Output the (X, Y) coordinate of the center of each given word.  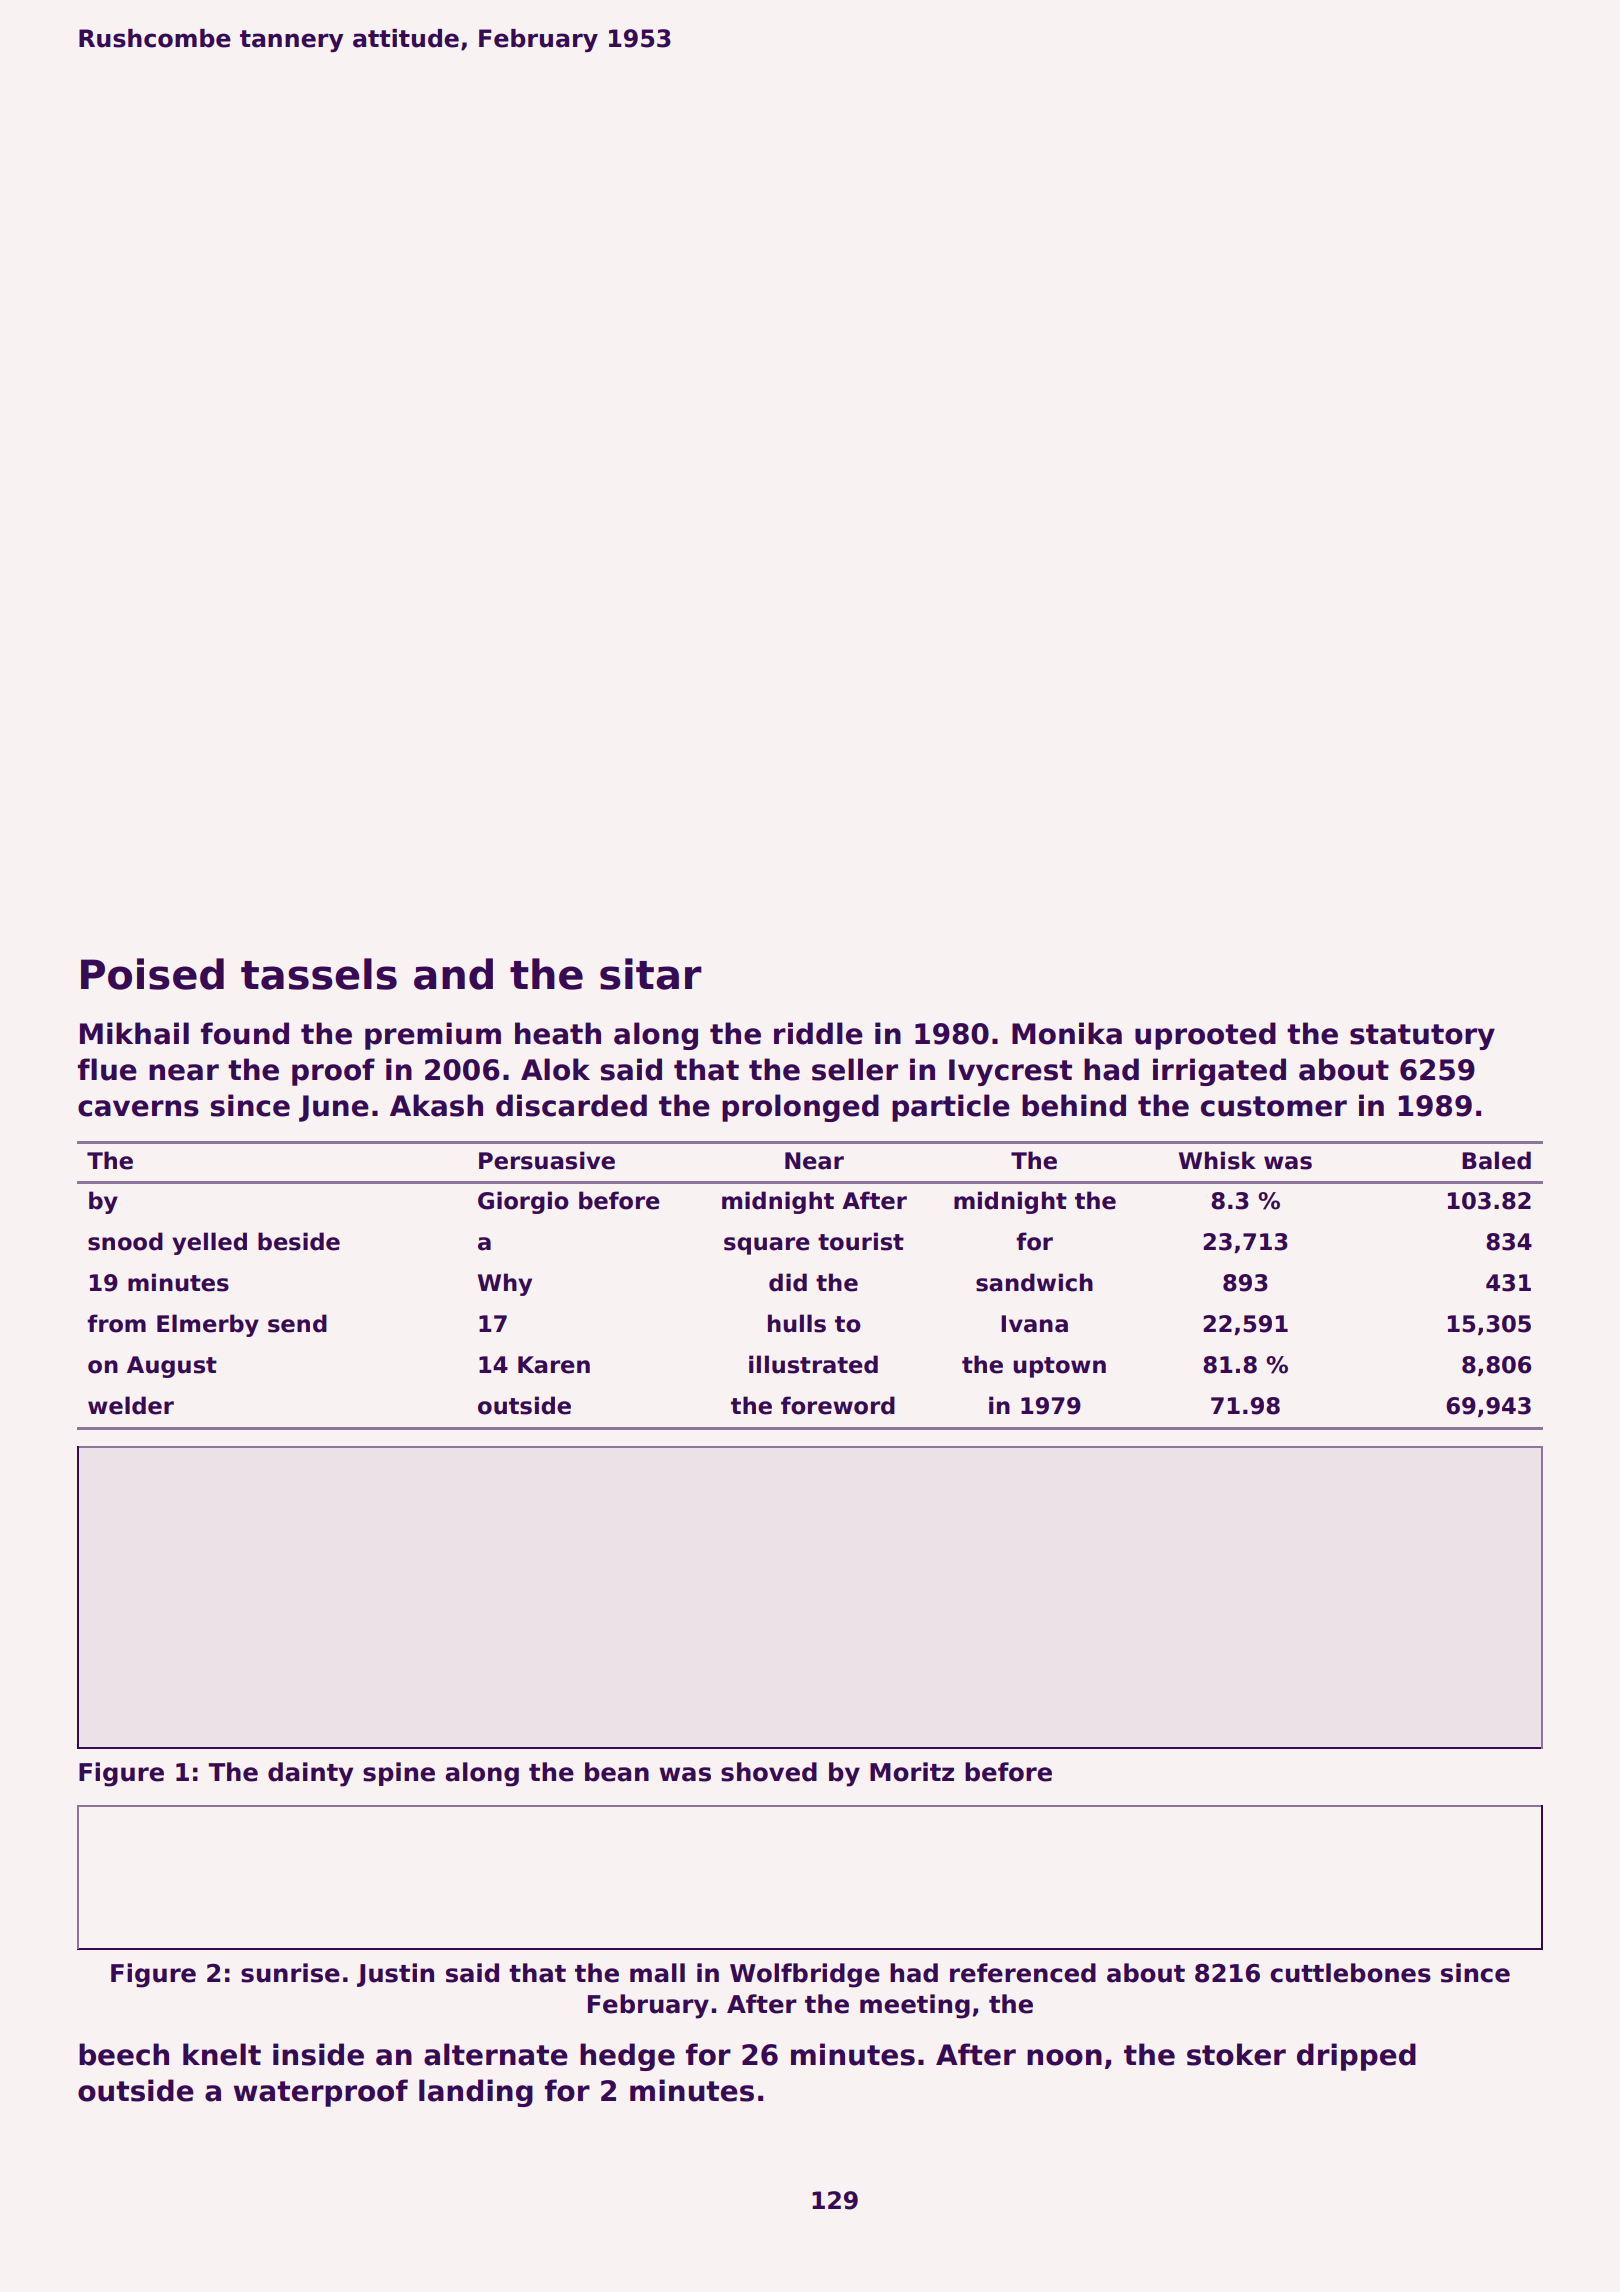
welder (131, 1405)
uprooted (1205, 1036)
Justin (395, 1975)
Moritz (912, 1772)
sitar (651, 974)
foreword (838, 1405)
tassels (319, 974)
